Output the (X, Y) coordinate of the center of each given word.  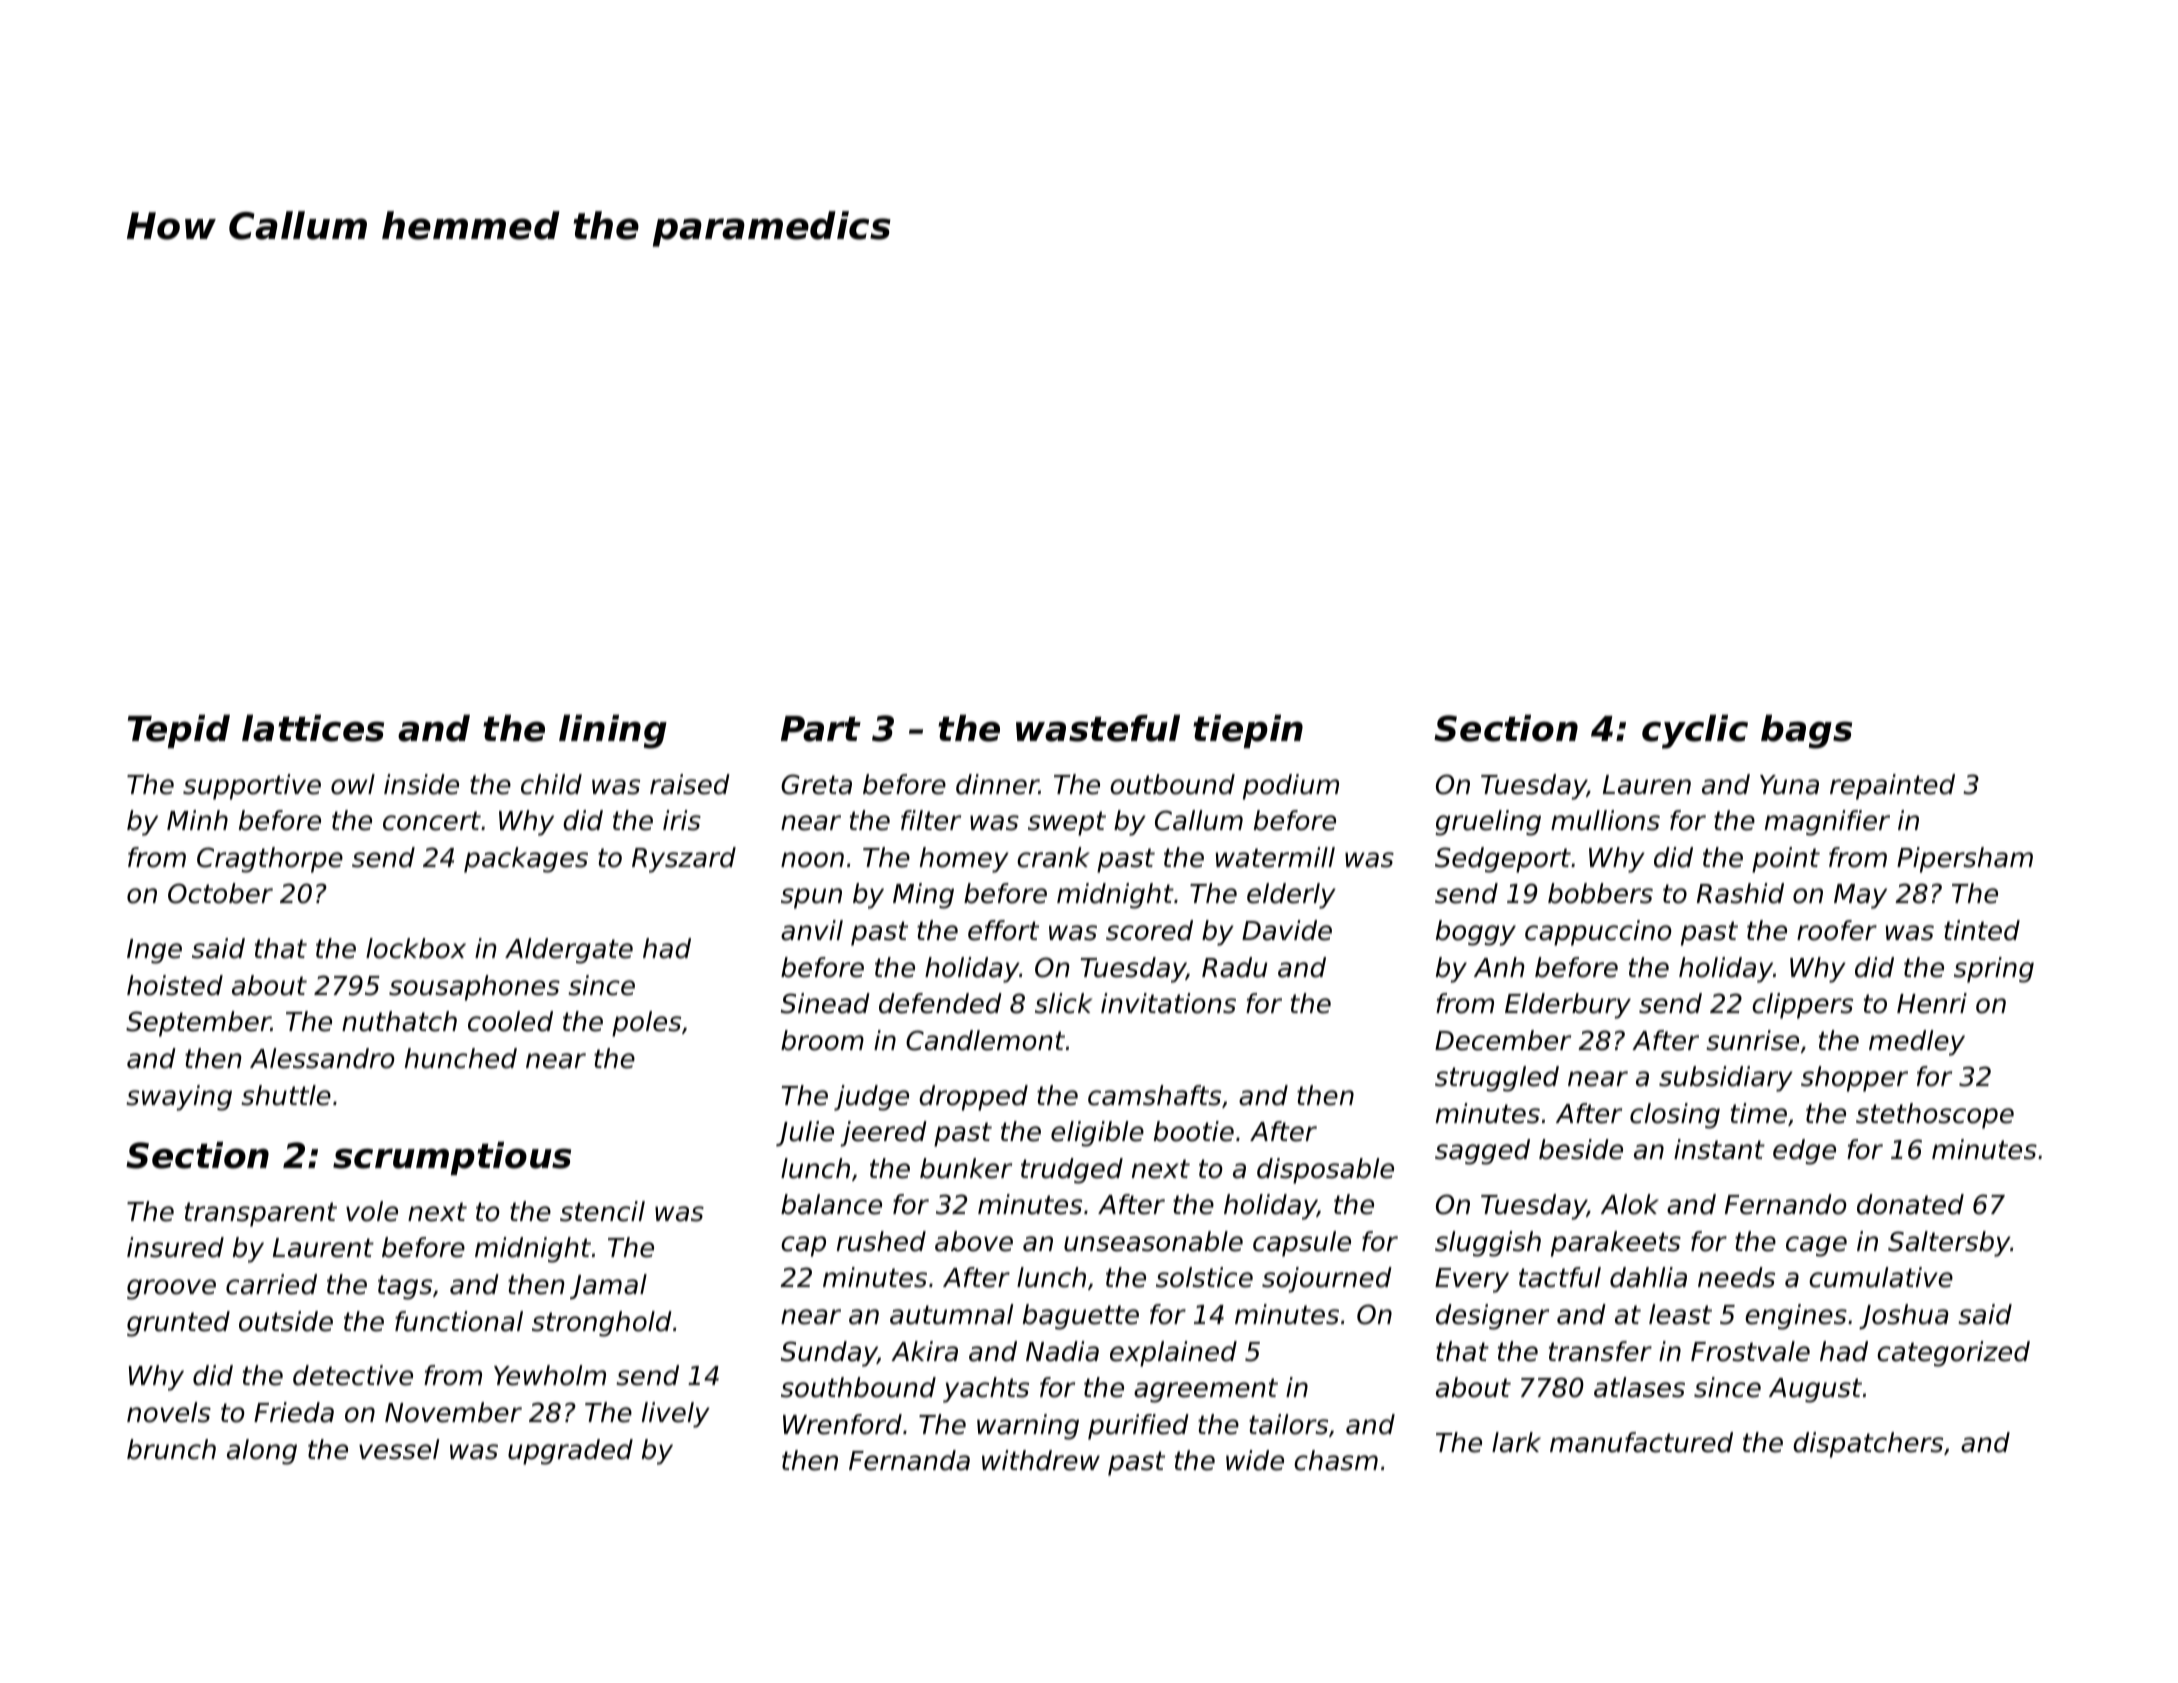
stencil (602, 1211)
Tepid (179, 731)
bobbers (1600, 893)
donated (1910, 1204)
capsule (1302, 1244)
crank (1053, 857)
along (262, 1452)
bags (1806, 732)
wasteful (1098, 728)
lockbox (416, 948)
